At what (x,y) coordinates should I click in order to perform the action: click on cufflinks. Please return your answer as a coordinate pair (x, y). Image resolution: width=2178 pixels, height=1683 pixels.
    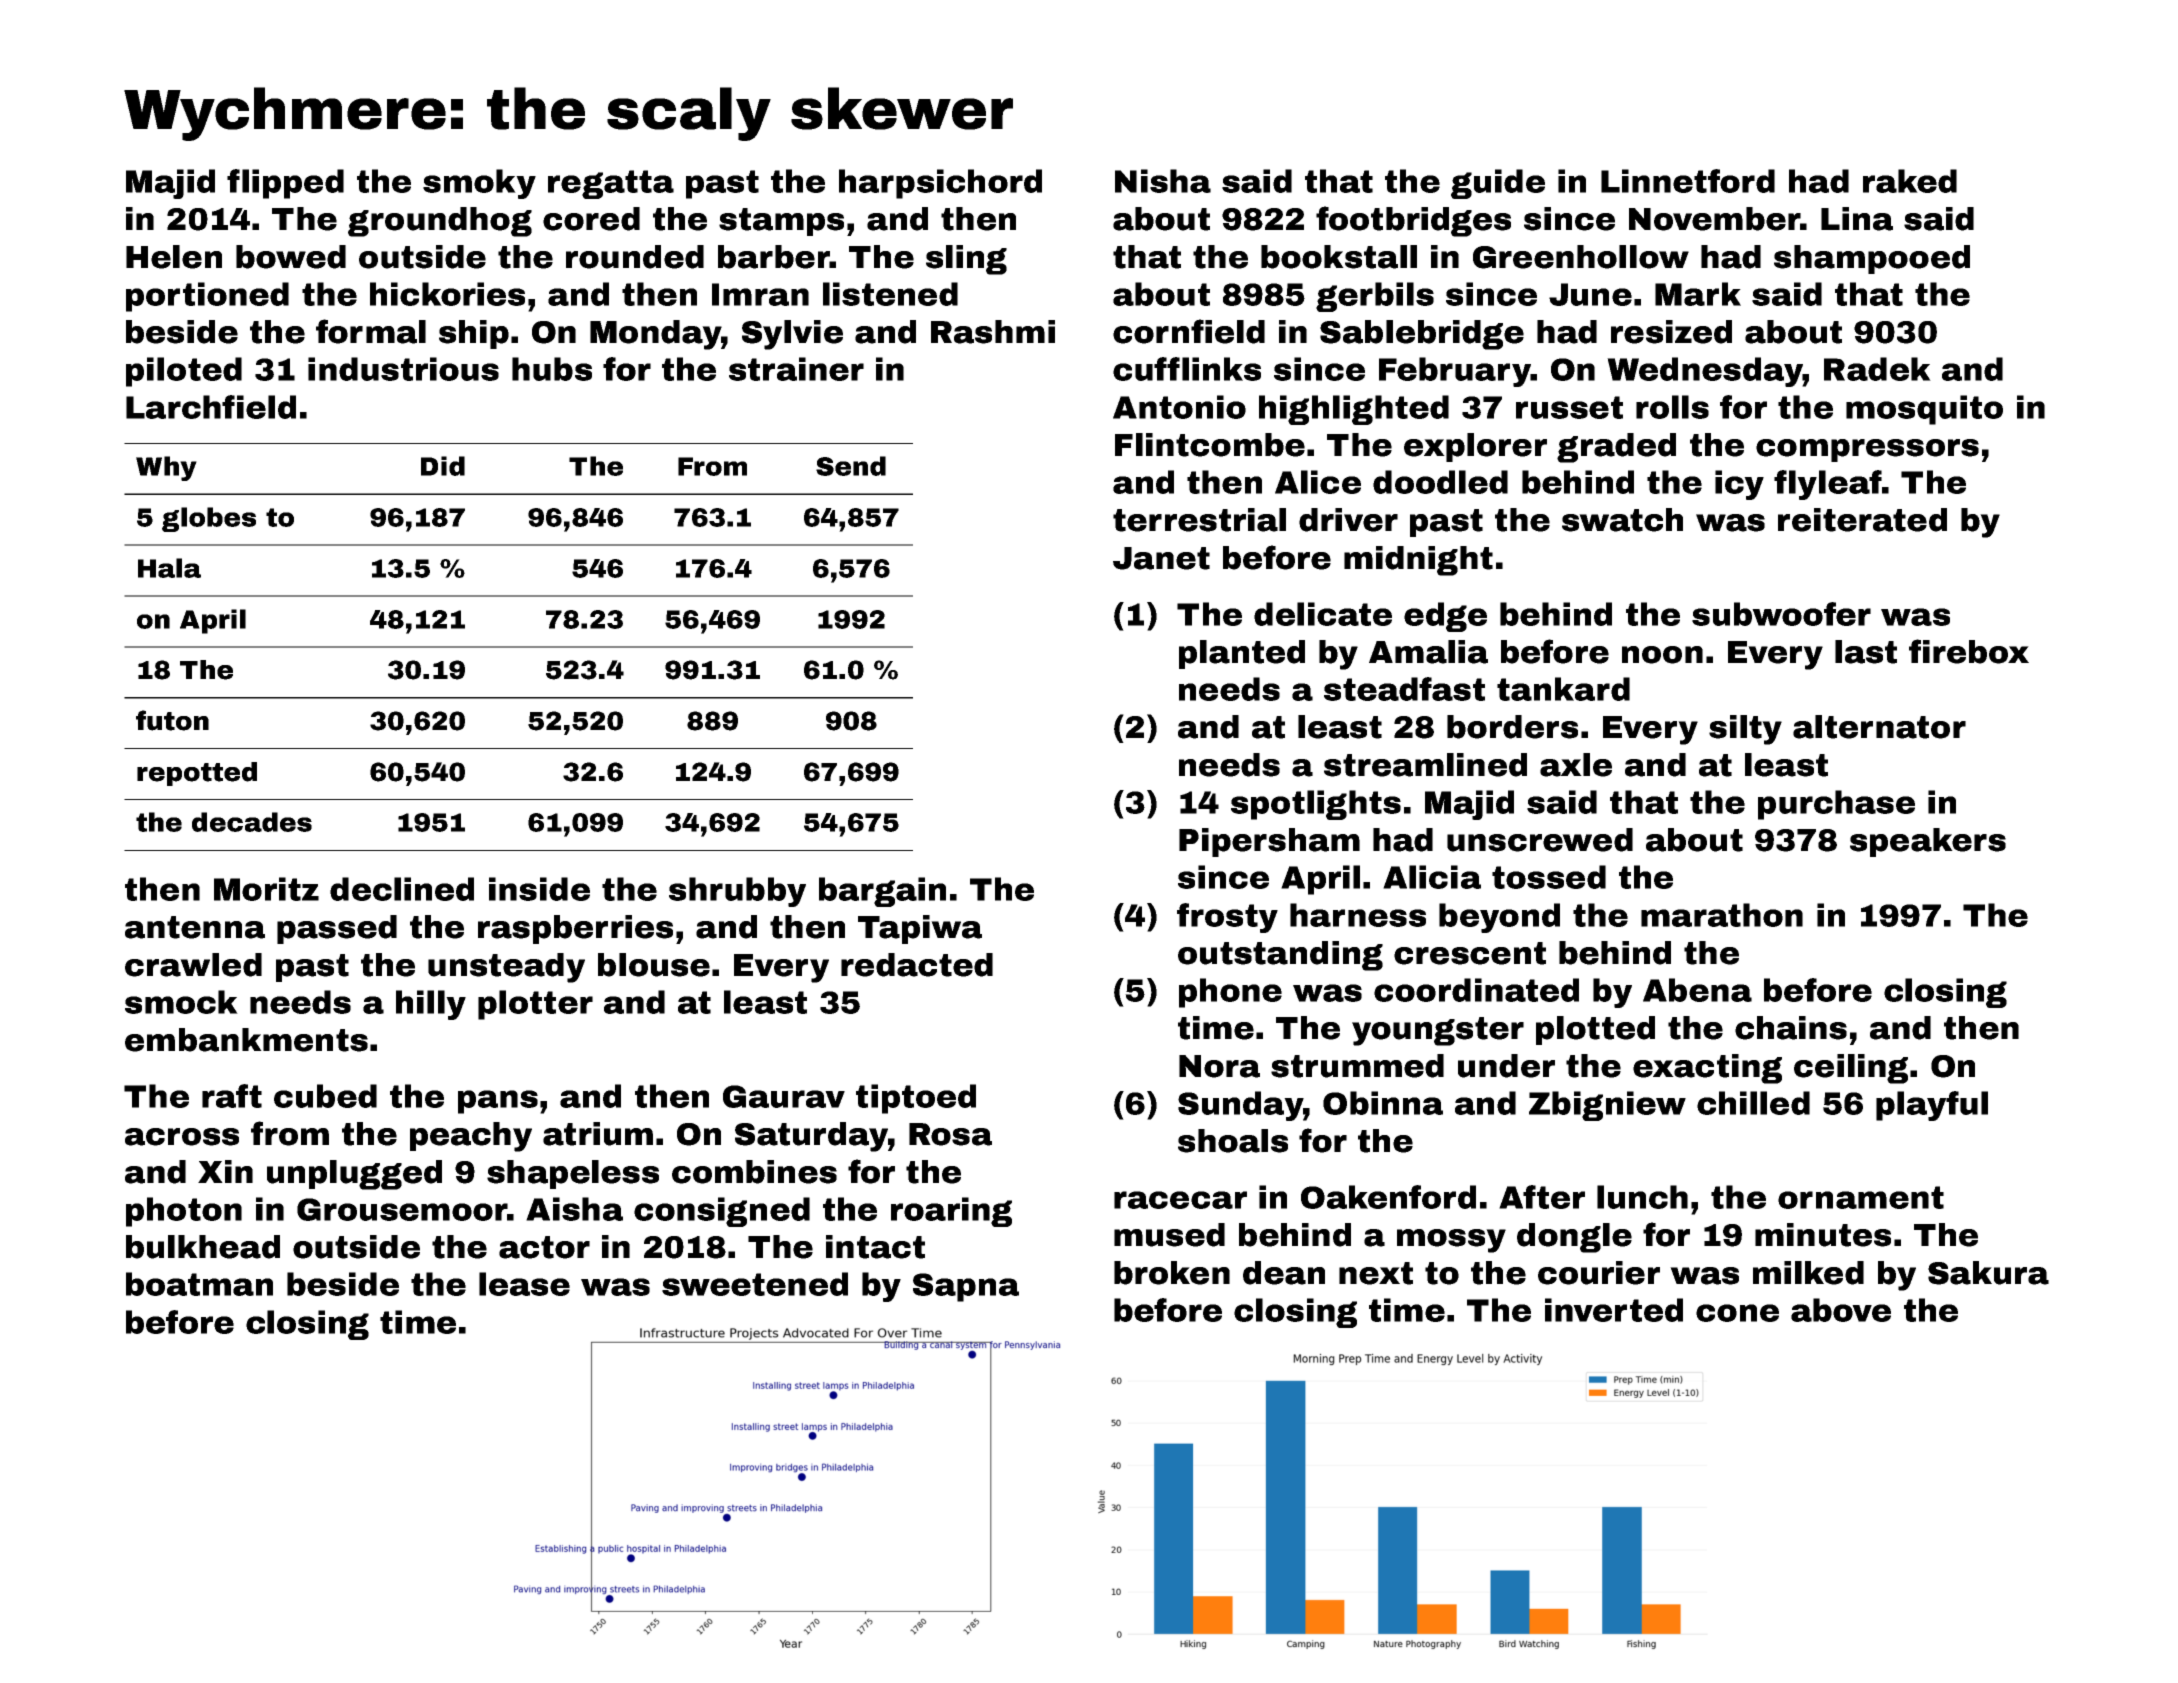
    Looking at the image, I should click on (1187, 369).
